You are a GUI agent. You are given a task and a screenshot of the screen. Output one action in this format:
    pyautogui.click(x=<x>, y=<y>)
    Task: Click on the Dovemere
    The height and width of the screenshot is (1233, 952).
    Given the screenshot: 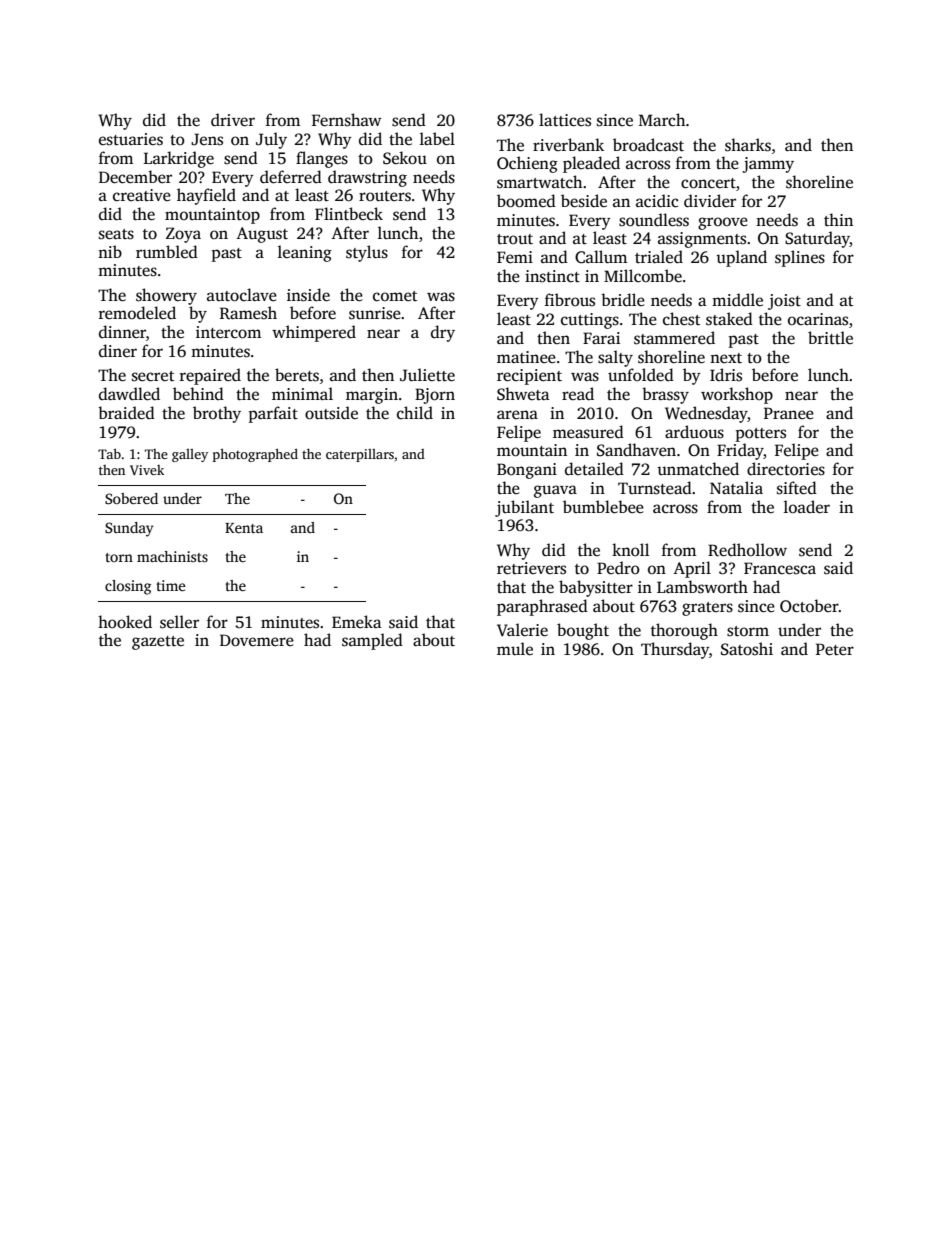 What is the action you would take?
    pyautogui.click(x=257, y=640)
